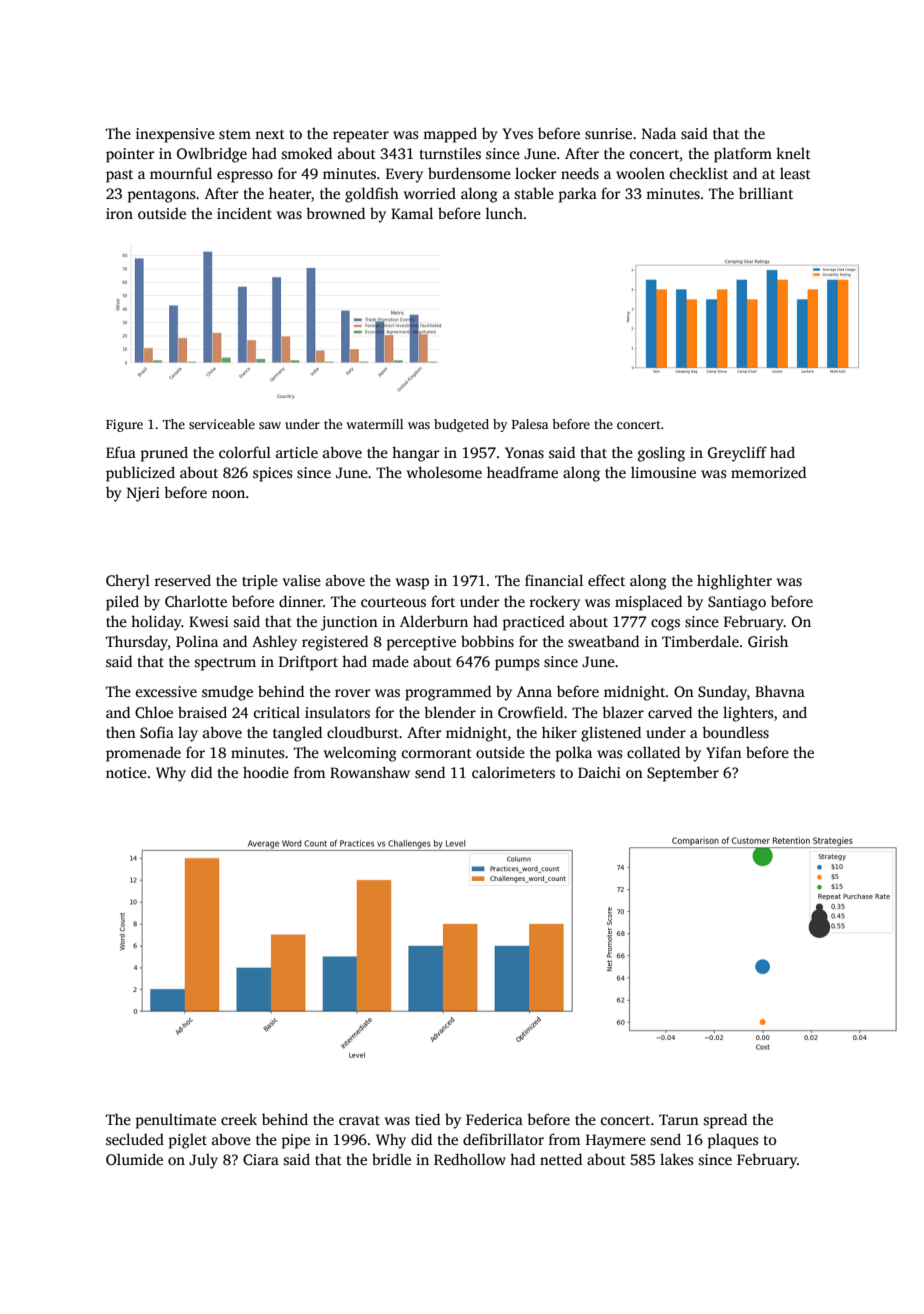  What do you see at coordinates (504, 213) in the page?
I see `lunch` at bounding box center [504, 213].
